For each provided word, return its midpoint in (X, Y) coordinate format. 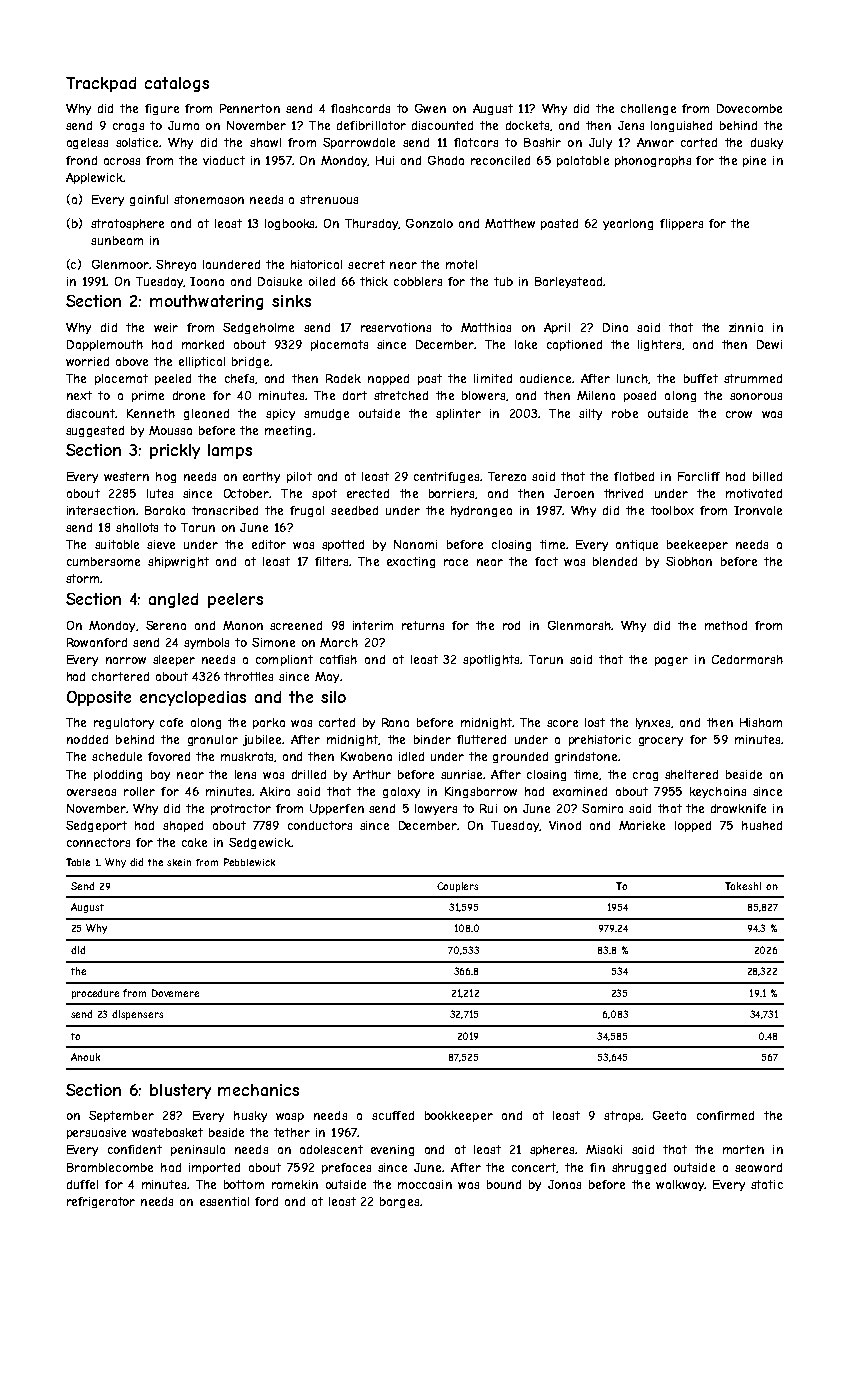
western (126, 476)
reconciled (500, 160)
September (121, 1116)
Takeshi (743, 886)
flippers (681, 224)
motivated (754, 493)
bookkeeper (459, 1116)
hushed (762, 825)
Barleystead (568, 282)
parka (269, 723)
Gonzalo (429, 223)
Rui (488, 808)
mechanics (258, 1090)
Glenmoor (121, 264)
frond (81, 160)
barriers (451, 493)
